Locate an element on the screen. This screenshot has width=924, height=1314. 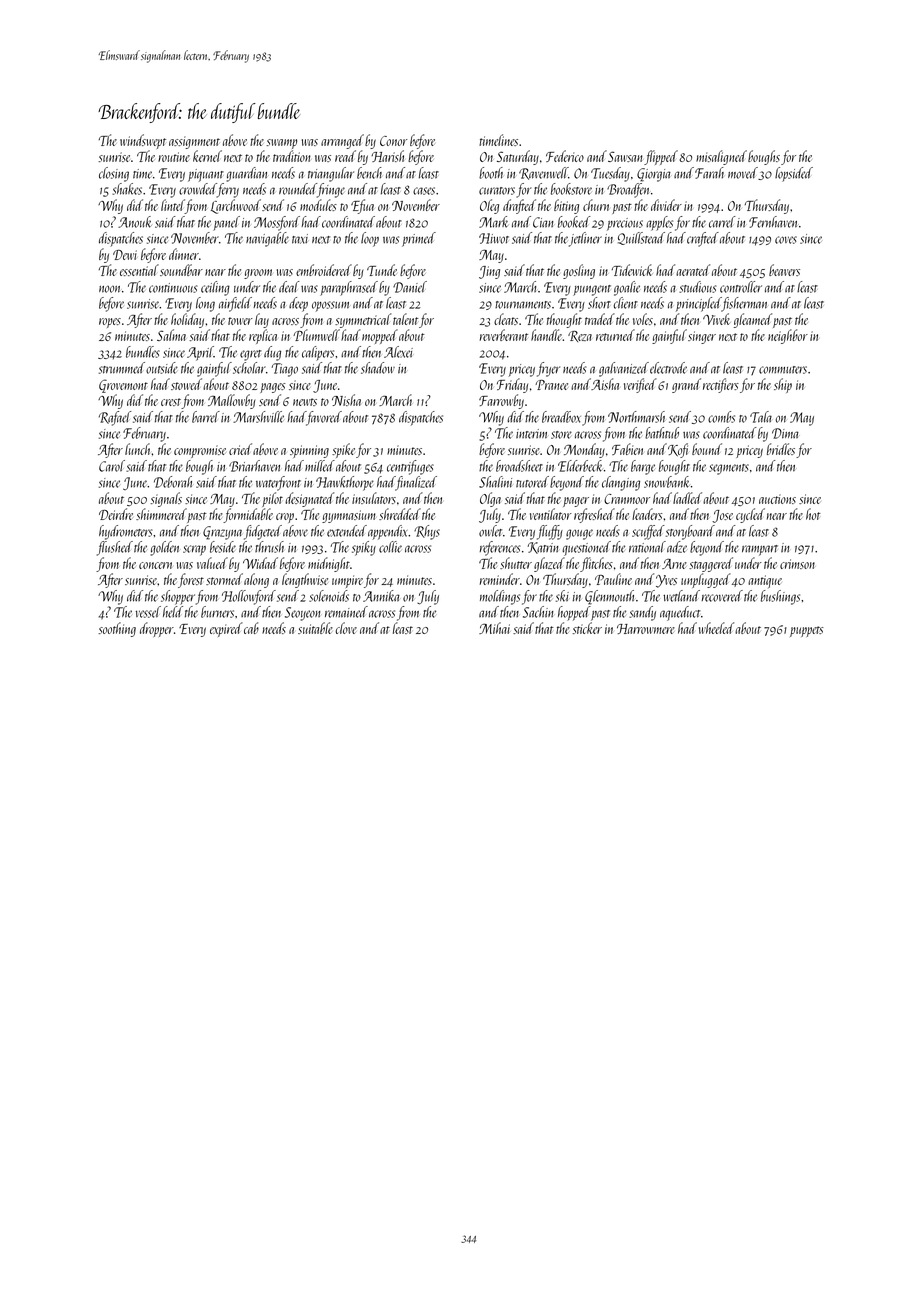
remained is located at coordinates (346, 612).
